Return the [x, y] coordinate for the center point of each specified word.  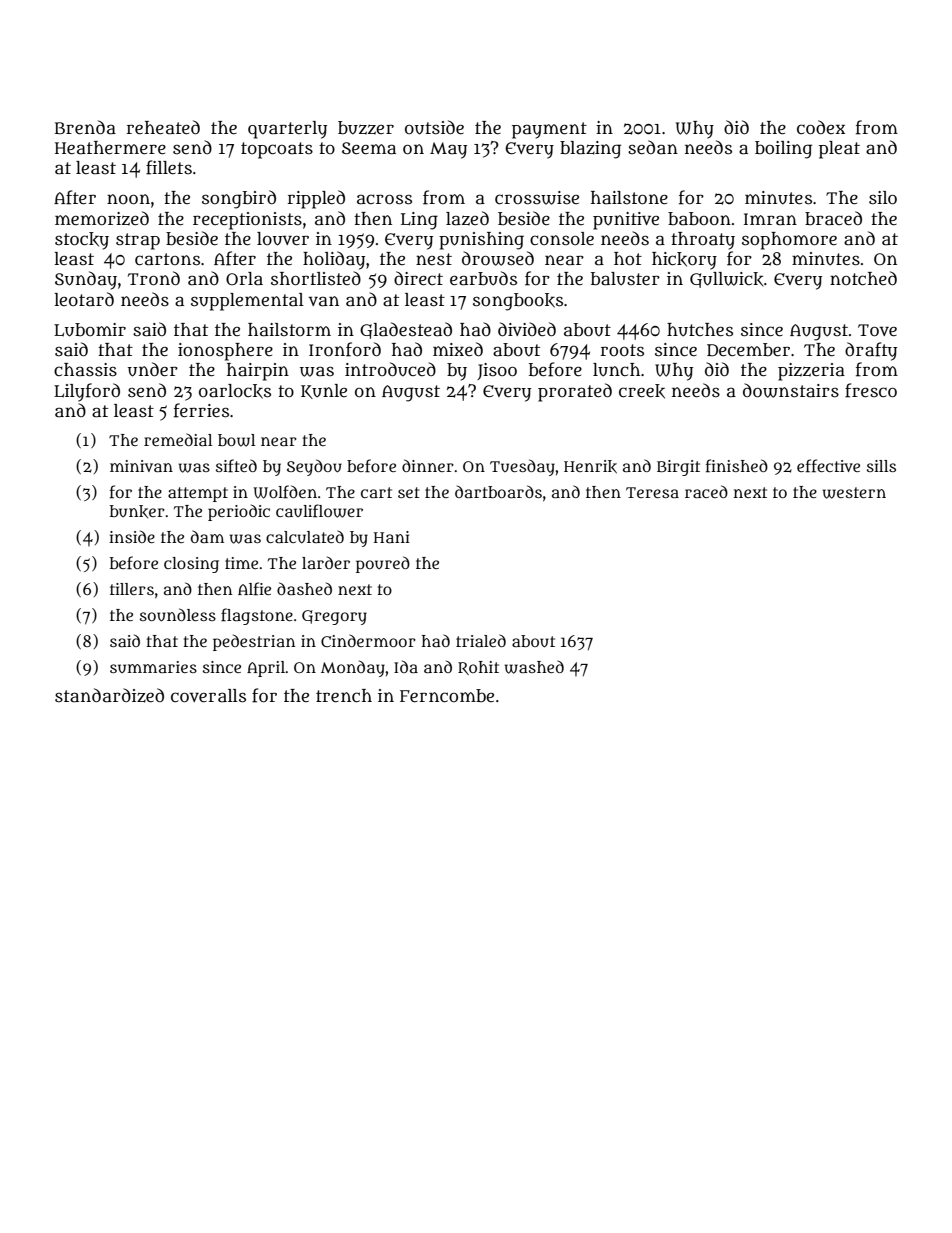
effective [828, 466]
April [266, 669]
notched [863, 278]
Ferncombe [447, 695]
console [562, 239]
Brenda [85, 127]
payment [549, 130]
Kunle [324, 391]
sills [881, 466]
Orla [244, 279]
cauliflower [319, 511]
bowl [236, 440]
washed [534, 667]
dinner [428, 465]
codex [821, 127]
